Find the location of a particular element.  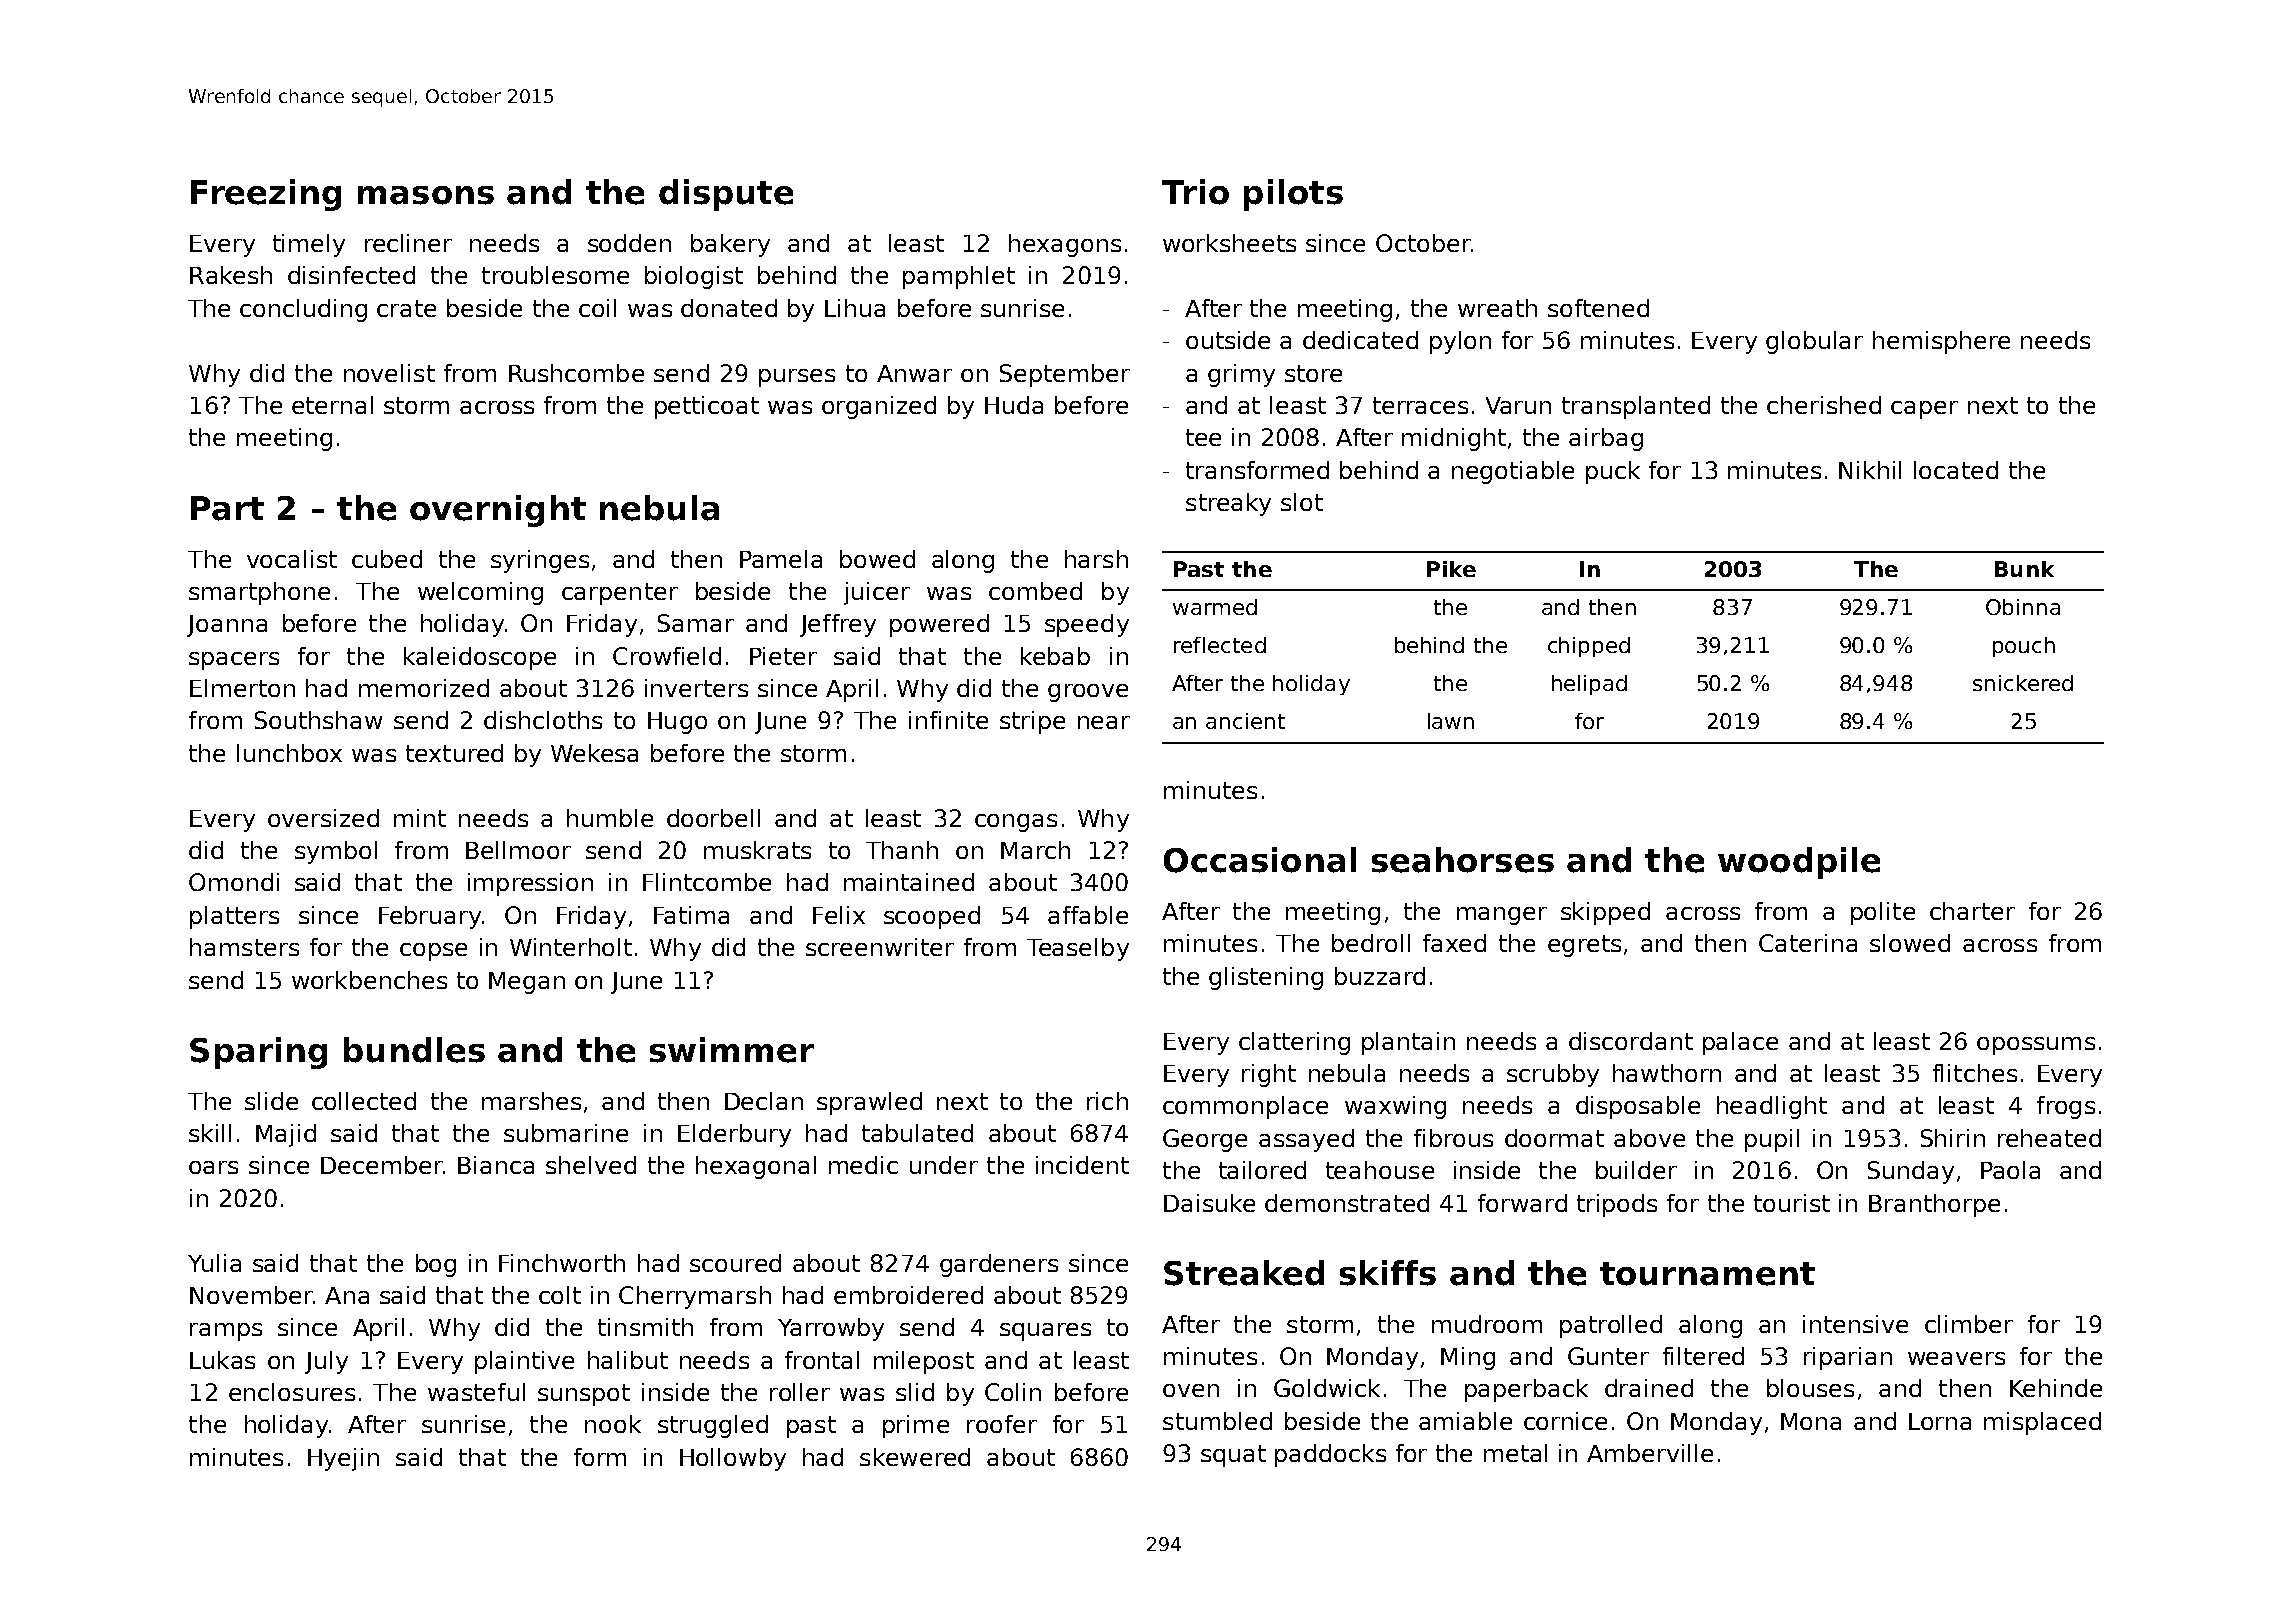

Lukas is located at coordinates (222, 1360).
